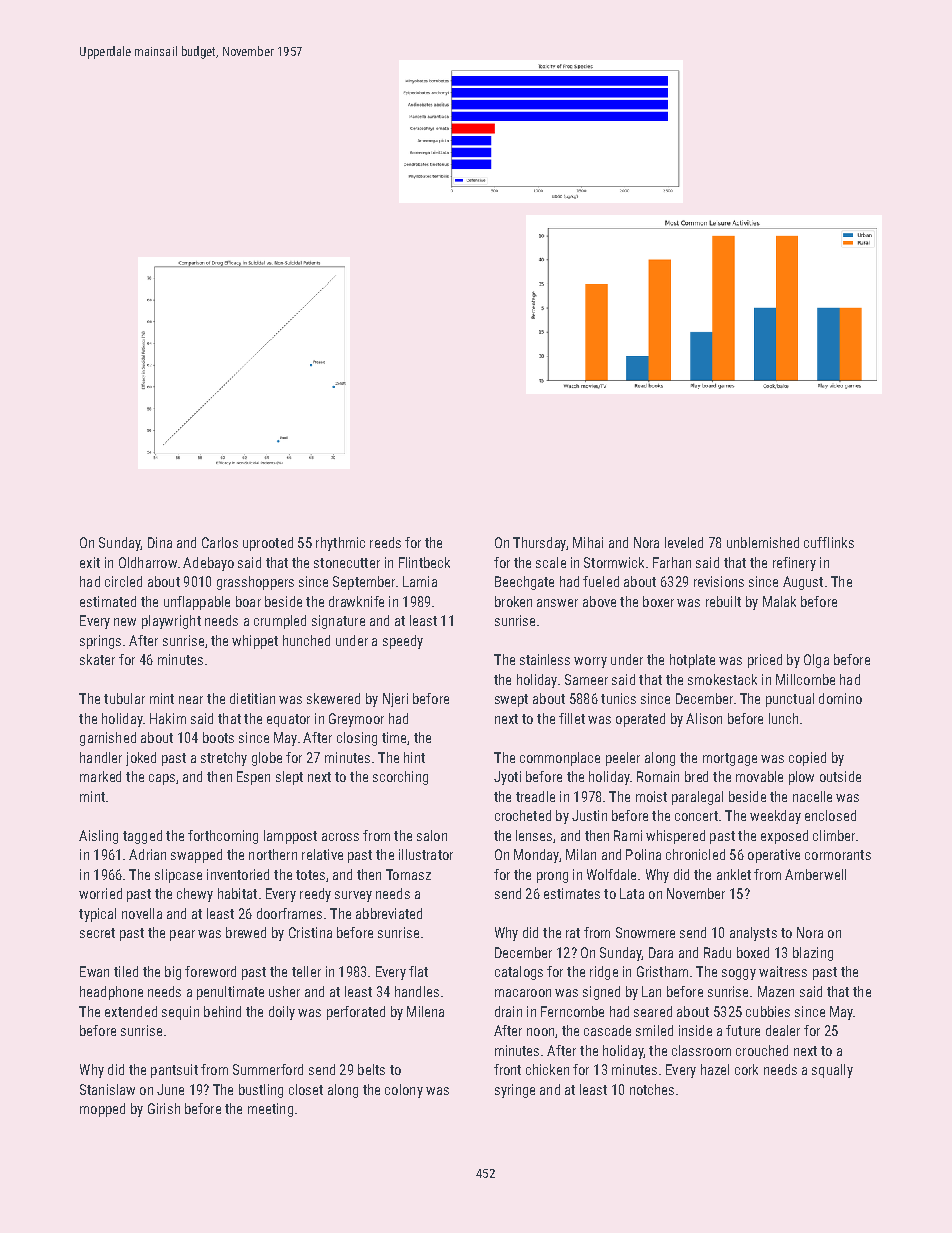 The height and width of the image is (1233, 952). What do you see at coordinates (268, 544) in the image?
I see `uprooted` at bounding box center [268, 544].
